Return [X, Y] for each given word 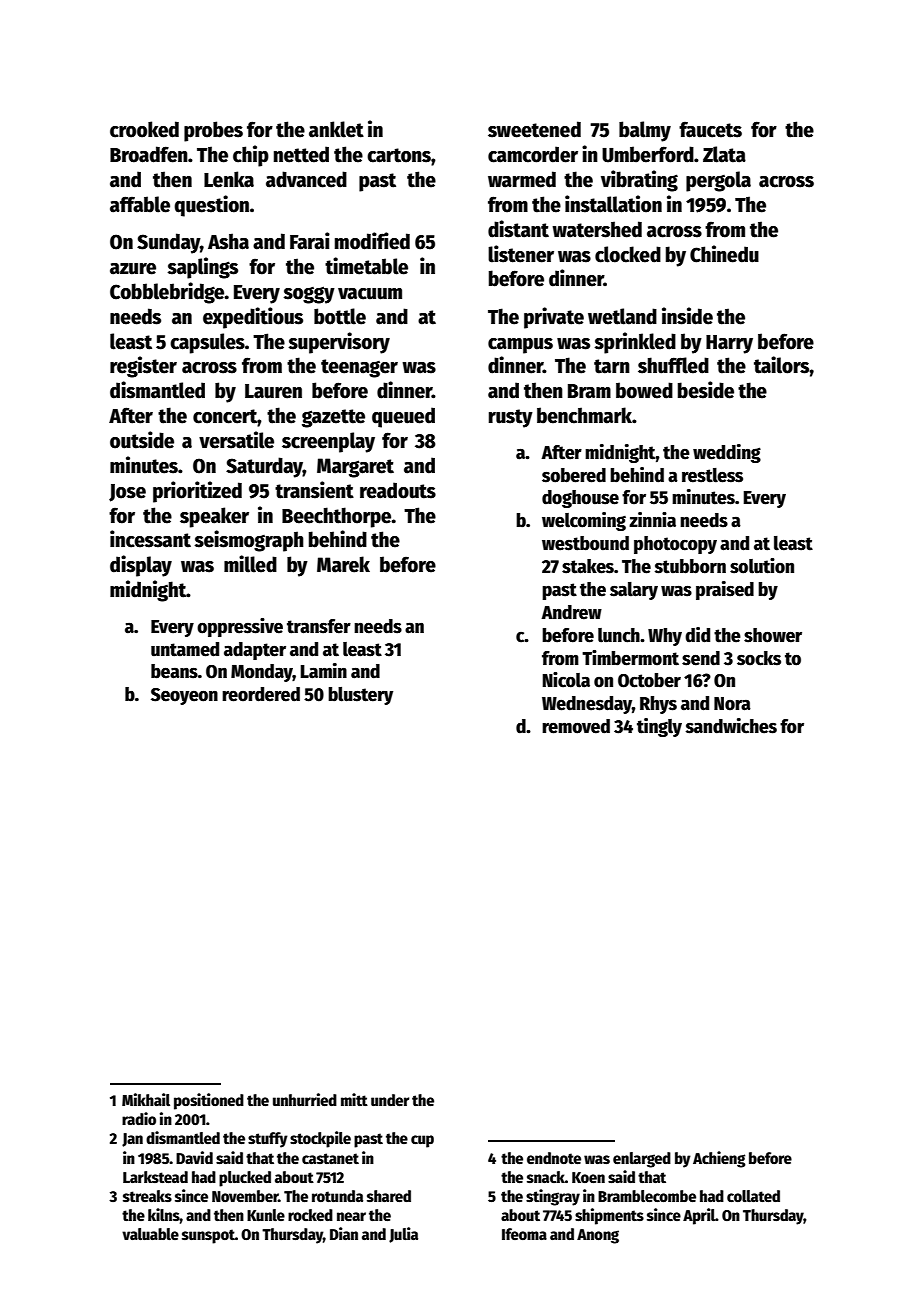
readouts [398, 490]
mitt [354, 1099]
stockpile [320, 1139]
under [390, 1100]
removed [576, 726]
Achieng [719, 1159]
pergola [718, 181]
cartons [399, 155]
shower [773, 635]
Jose [127, 493]
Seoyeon [184, 696]
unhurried [305, 1100]
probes [213, 131]
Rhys [658, 705]
